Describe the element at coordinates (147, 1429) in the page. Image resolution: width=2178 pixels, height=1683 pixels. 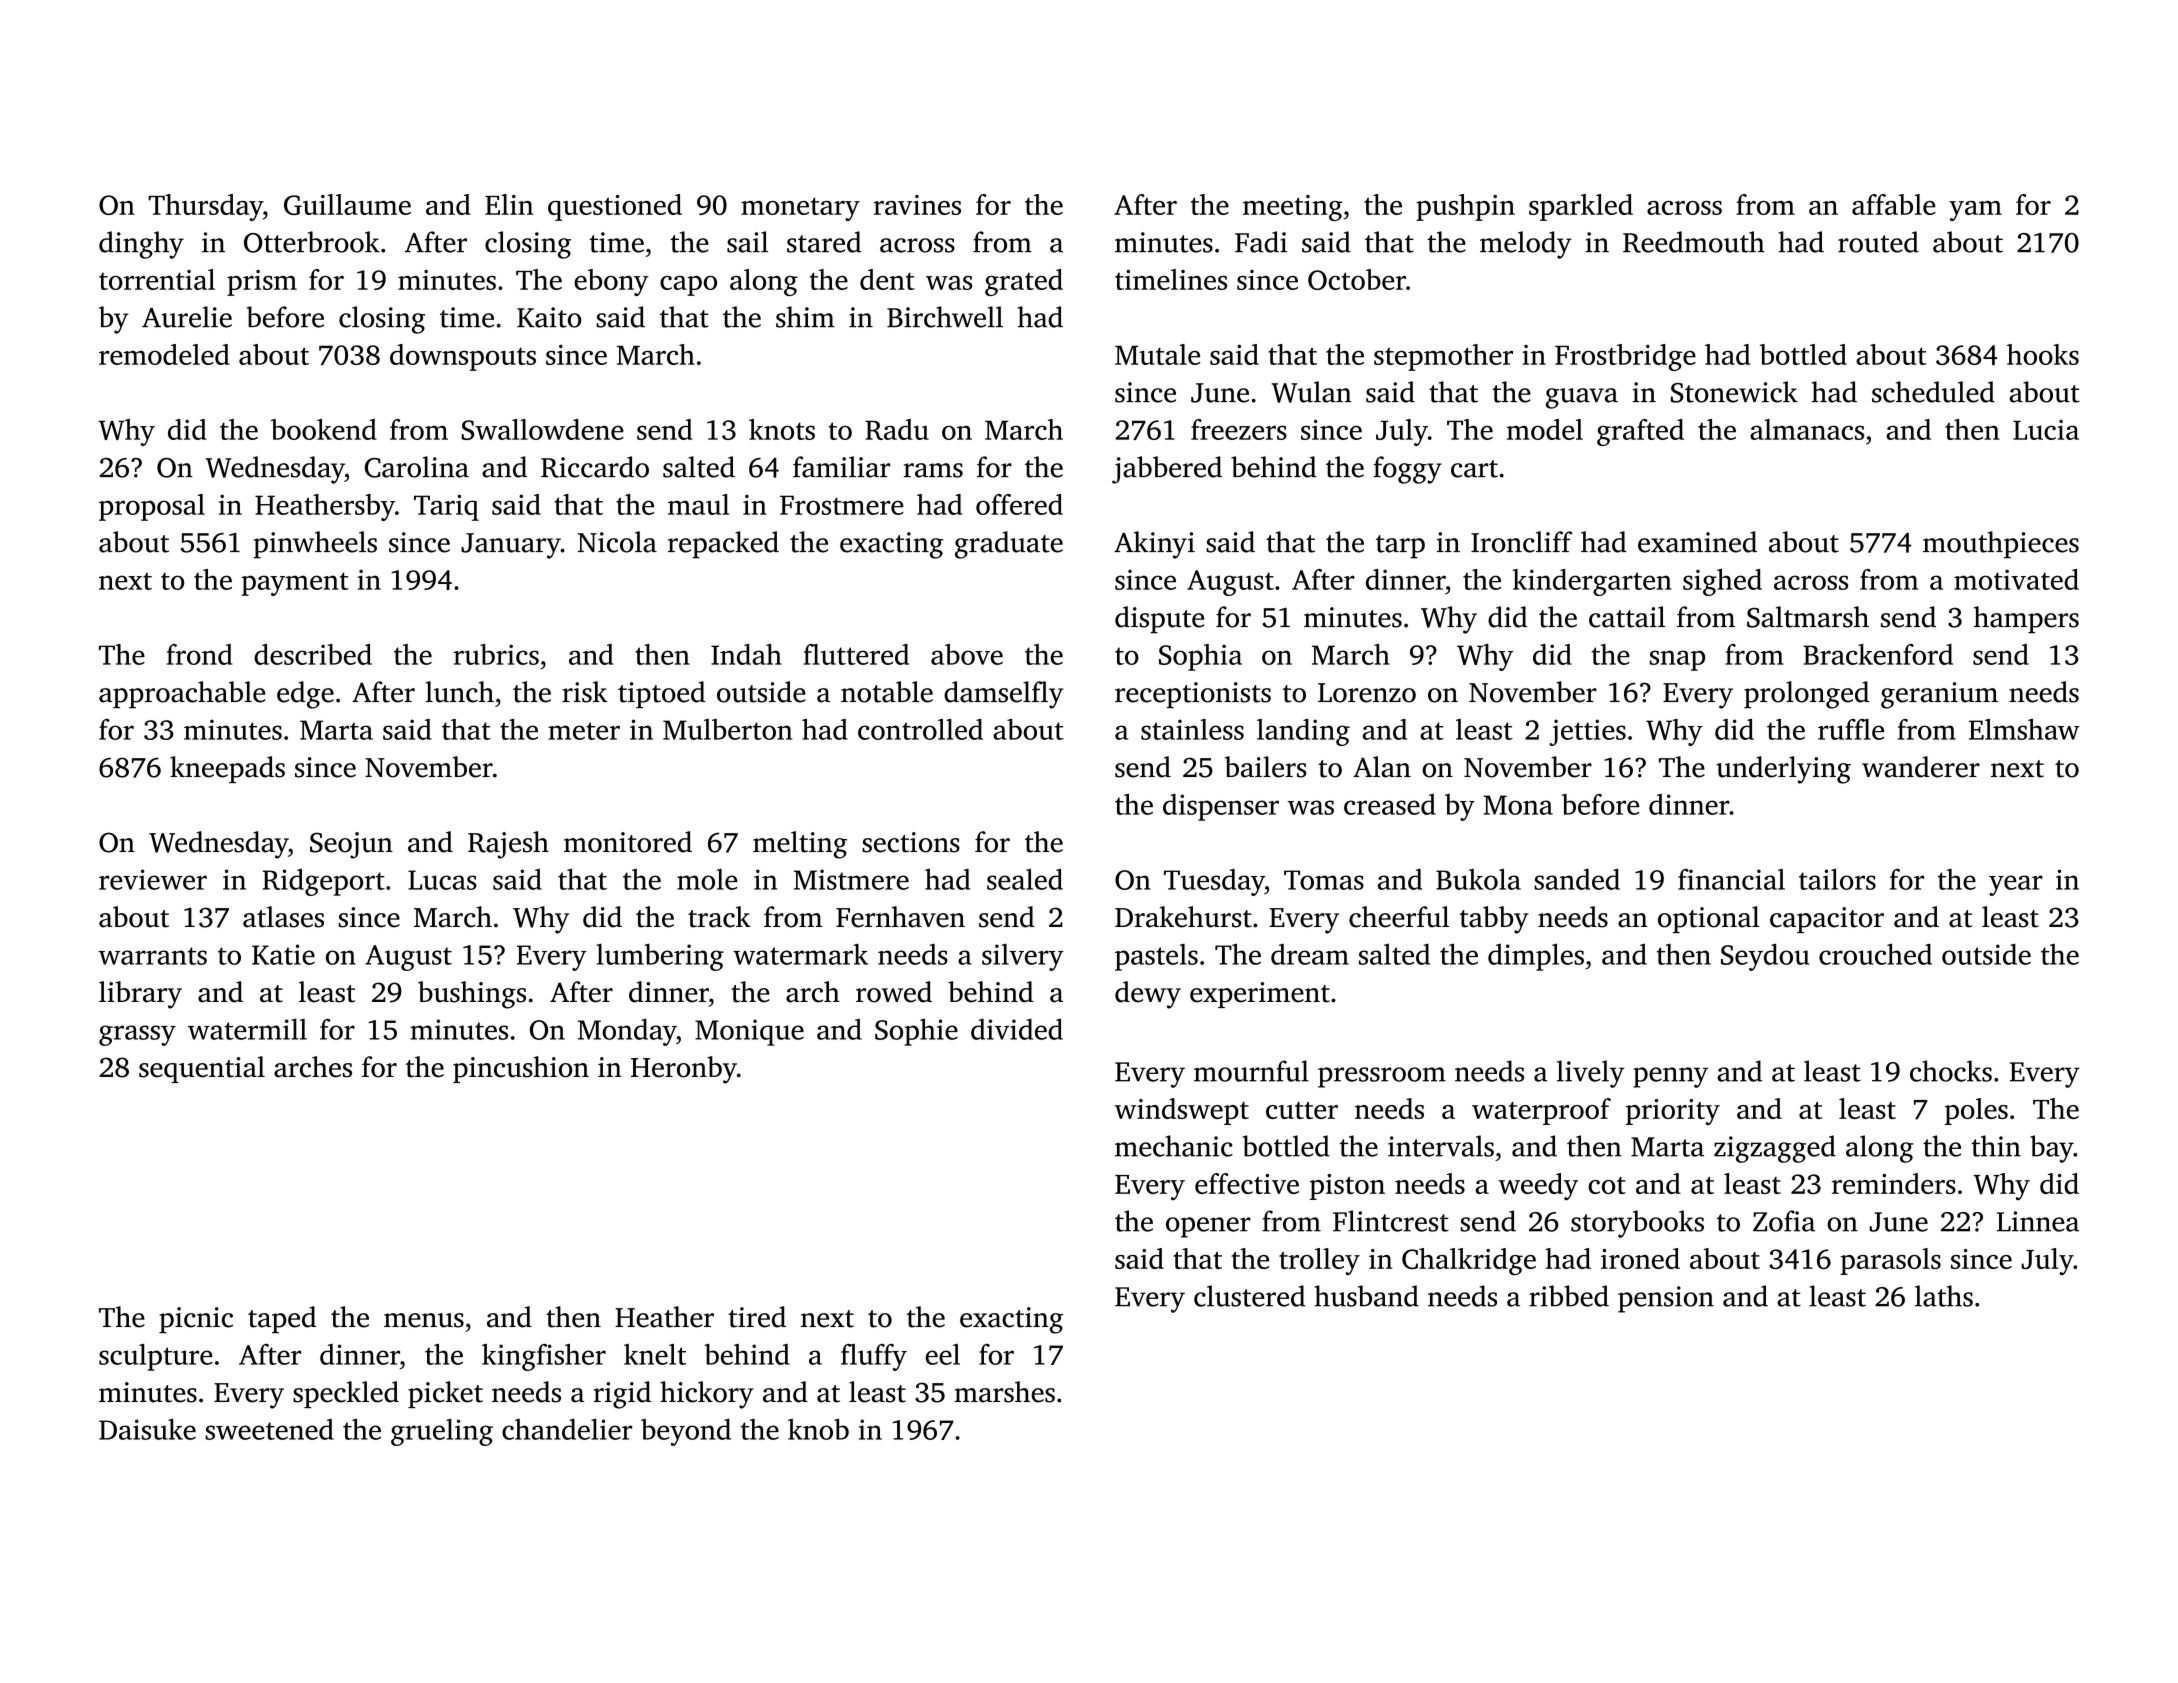
I see `Daisuke` at that location.
